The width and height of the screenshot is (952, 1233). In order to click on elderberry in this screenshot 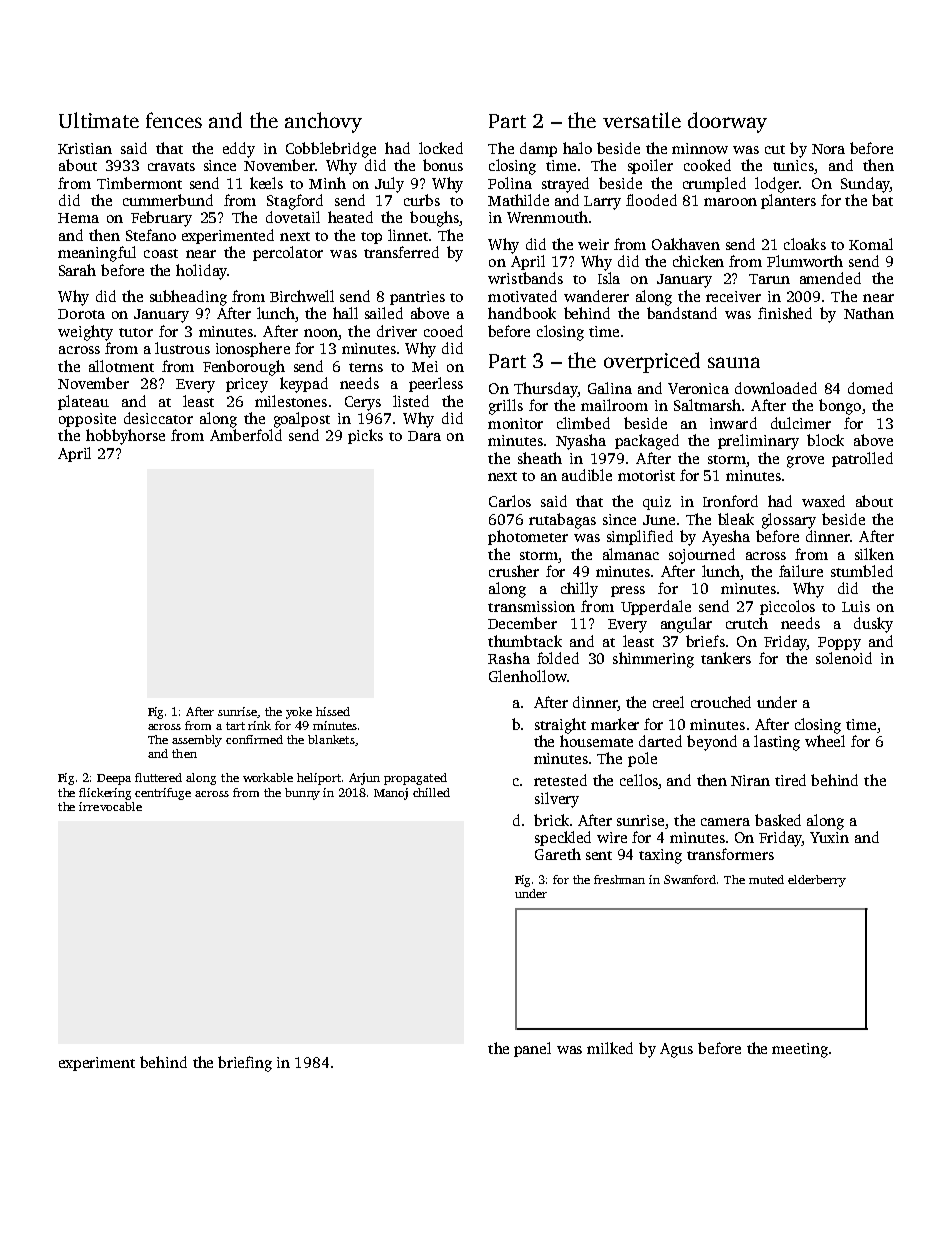, I will do `click(817, 881)`.
